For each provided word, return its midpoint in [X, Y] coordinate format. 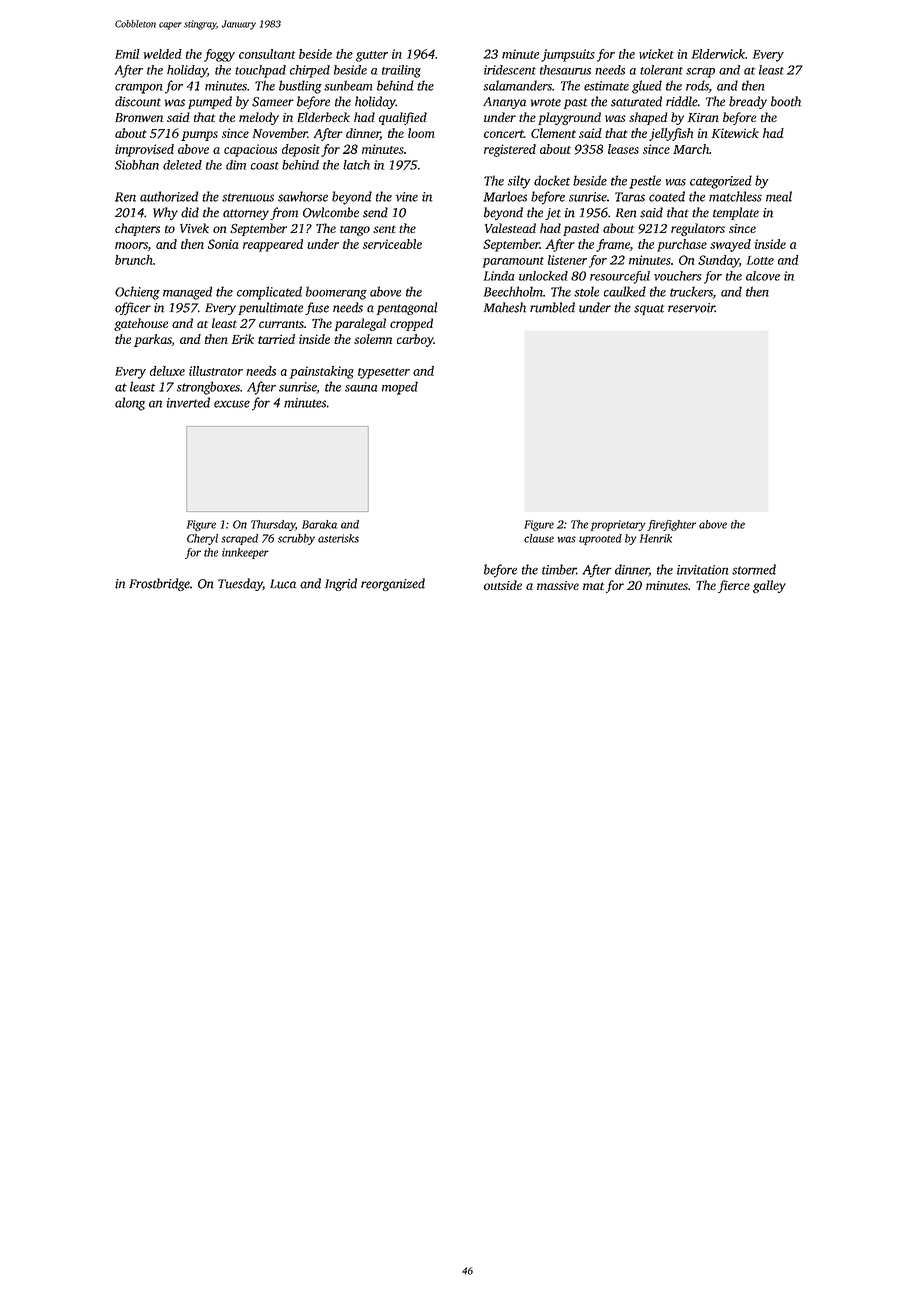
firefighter [671, 525]
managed [187, 293]
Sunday [718, 261]
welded [163, 54]
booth [786, 101]
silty [519, 182]
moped [400, 388]
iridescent [510, 70]
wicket [656, 54]
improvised [144, 150]
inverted [188, 402]
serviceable [392, 244]
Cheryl [202, 539]
